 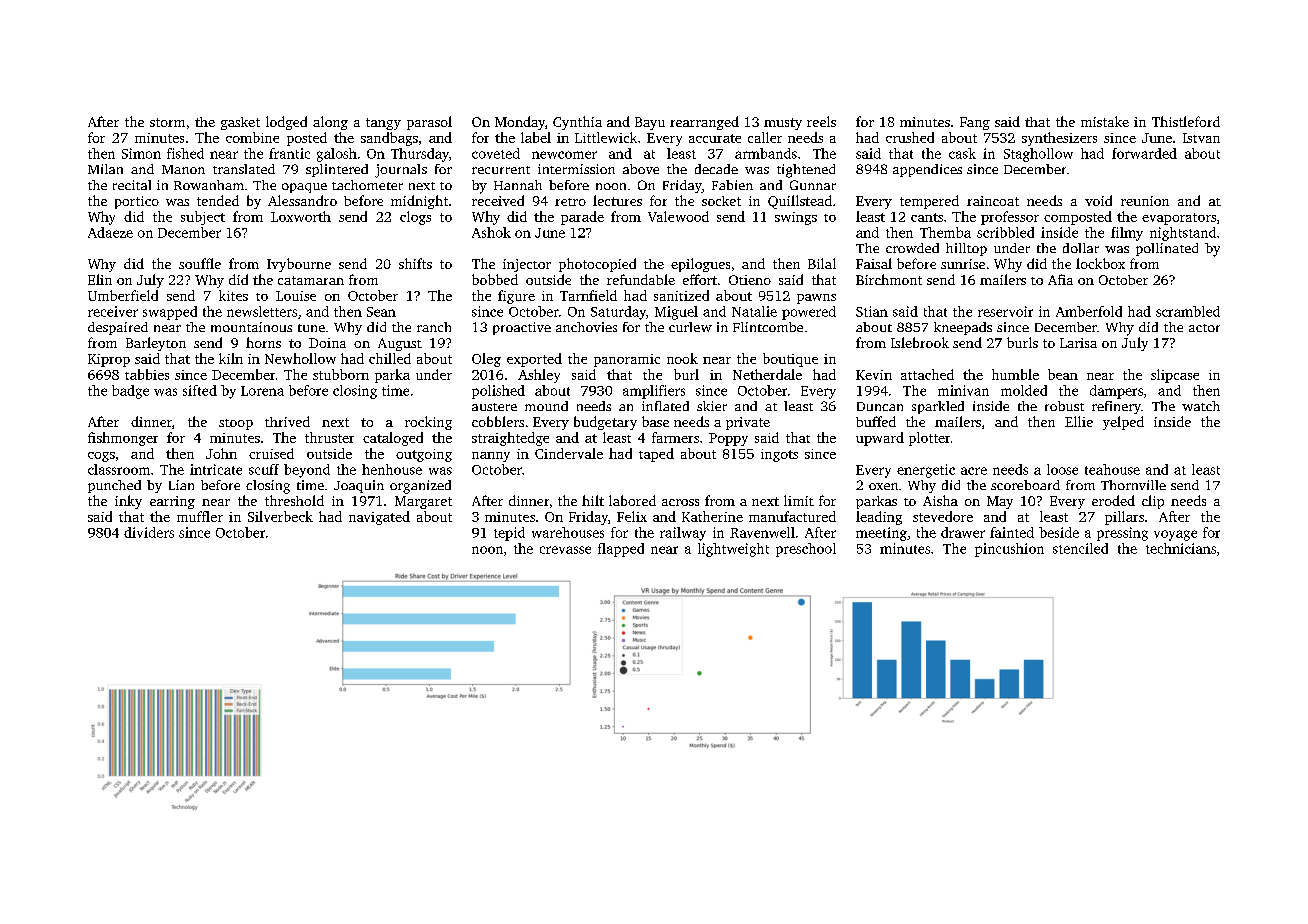 I want to click on photocopied, so click(x=597, y=265).
